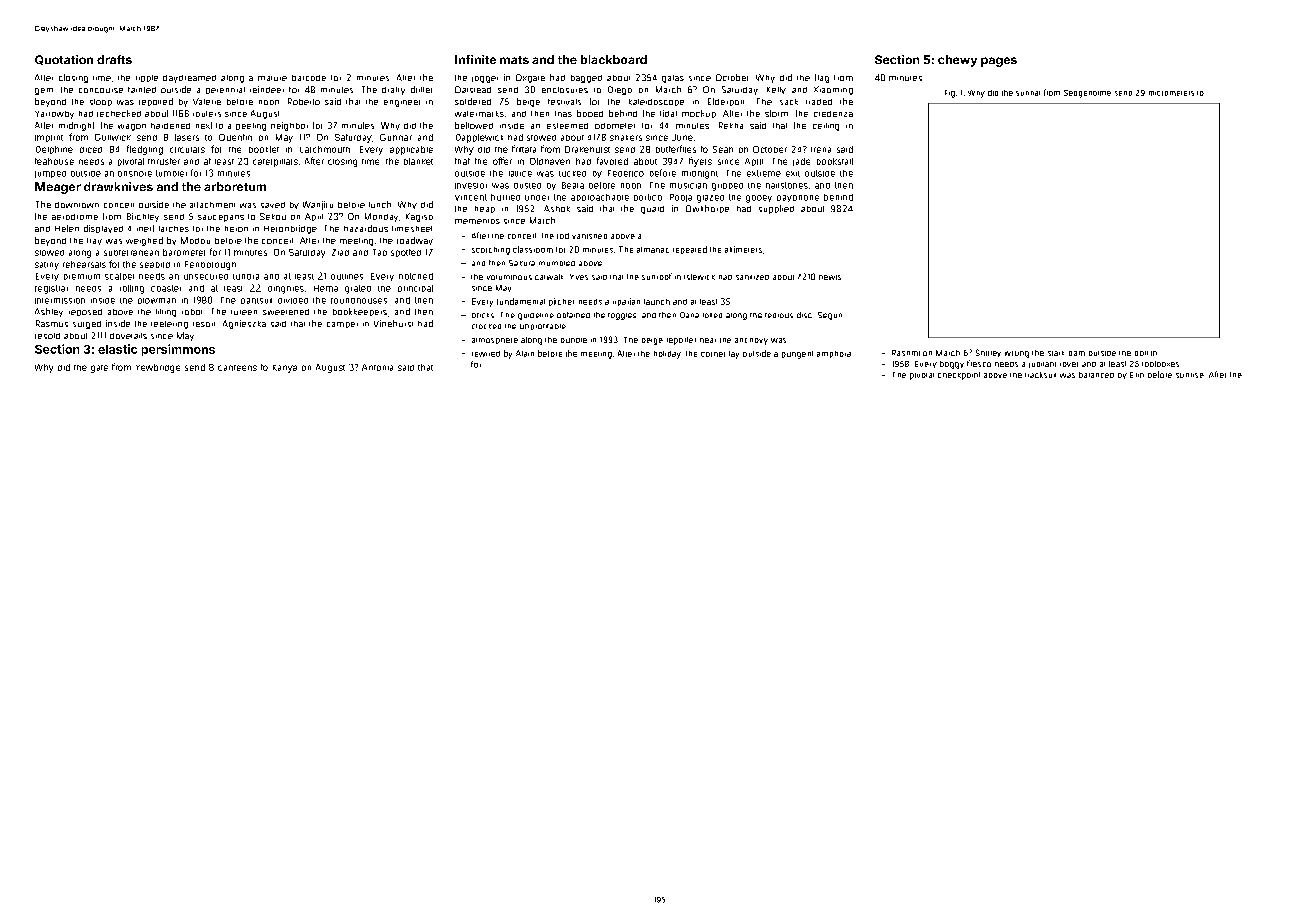 Image resolution: width=1308 pixels, height=924 pixels. Describe the element at coordinates (999, 62) in the image. I see `pages` at that location.
